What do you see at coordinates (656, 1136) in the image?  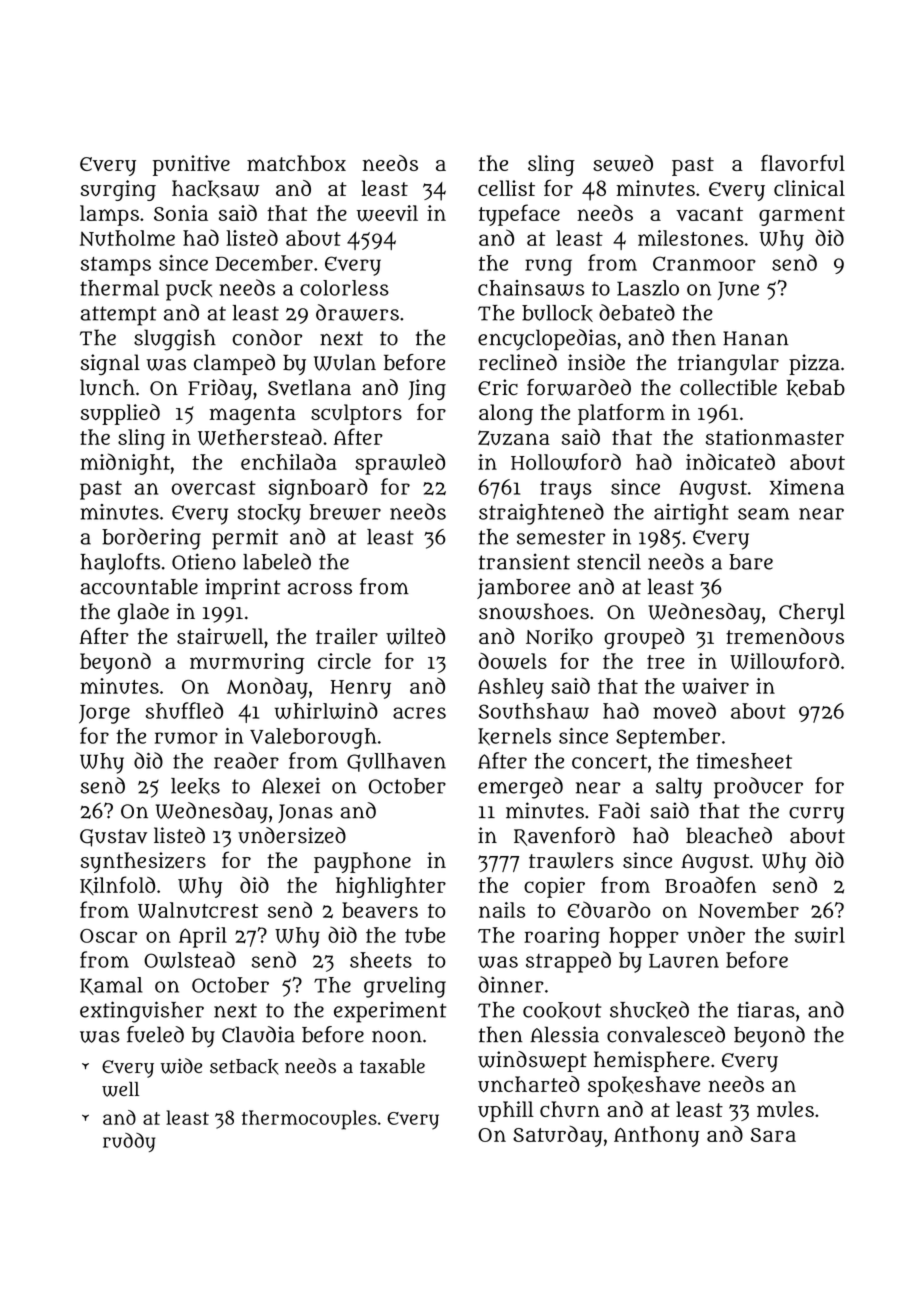 I see `Anthony` at bounding box center [656, 1136].
